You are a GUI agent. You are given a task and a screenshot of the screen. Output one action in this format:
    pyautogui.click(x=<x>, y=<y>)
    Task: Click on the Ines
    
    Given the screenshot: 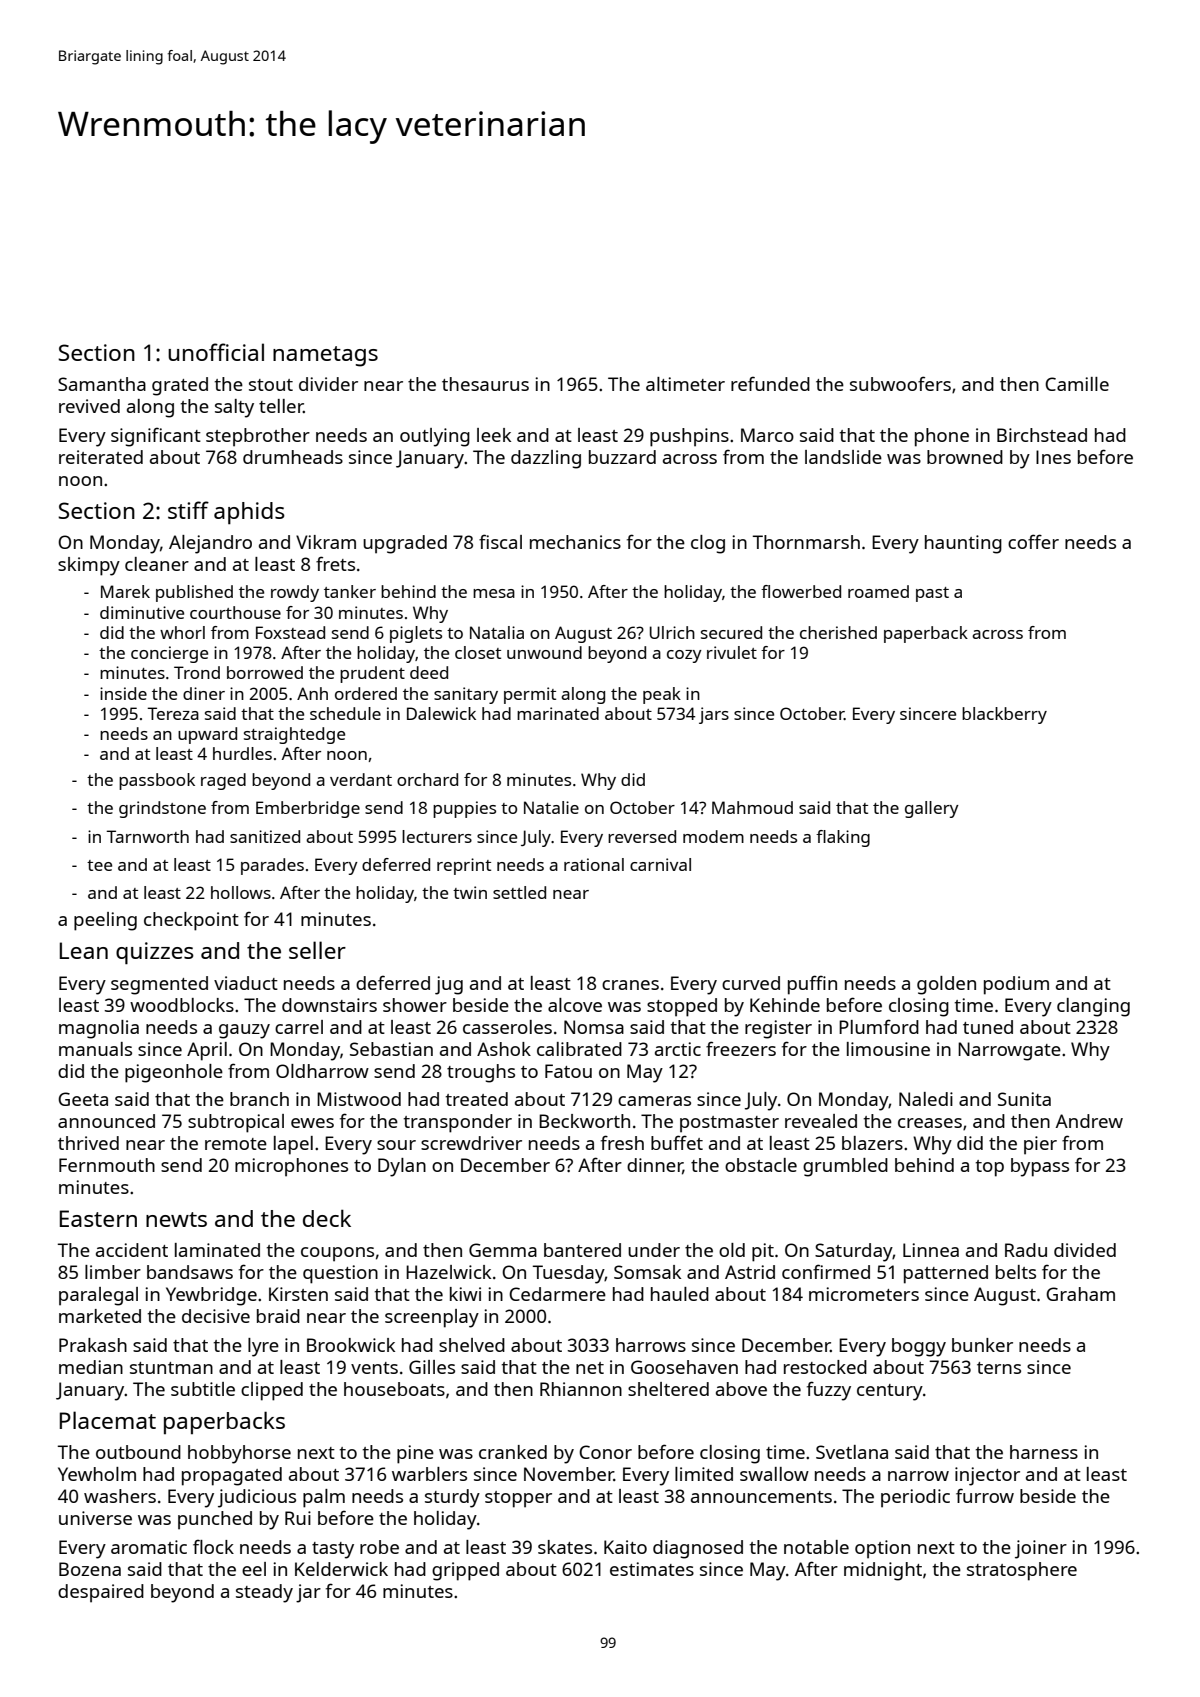 What is the action you would take?
    pyautogui.click(x=1053, y=457)
